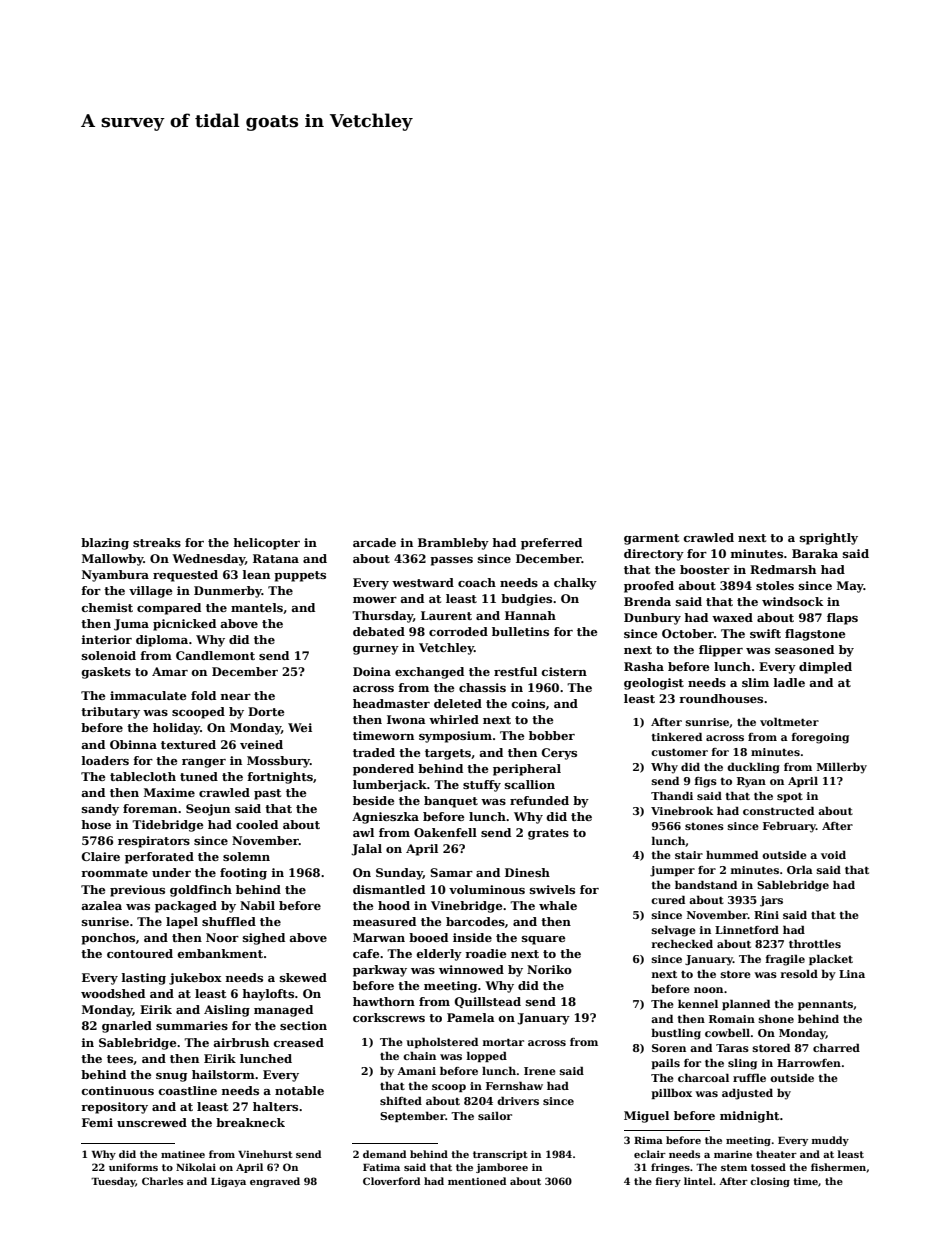  I want to click on rechecked, so click(682, 944).
